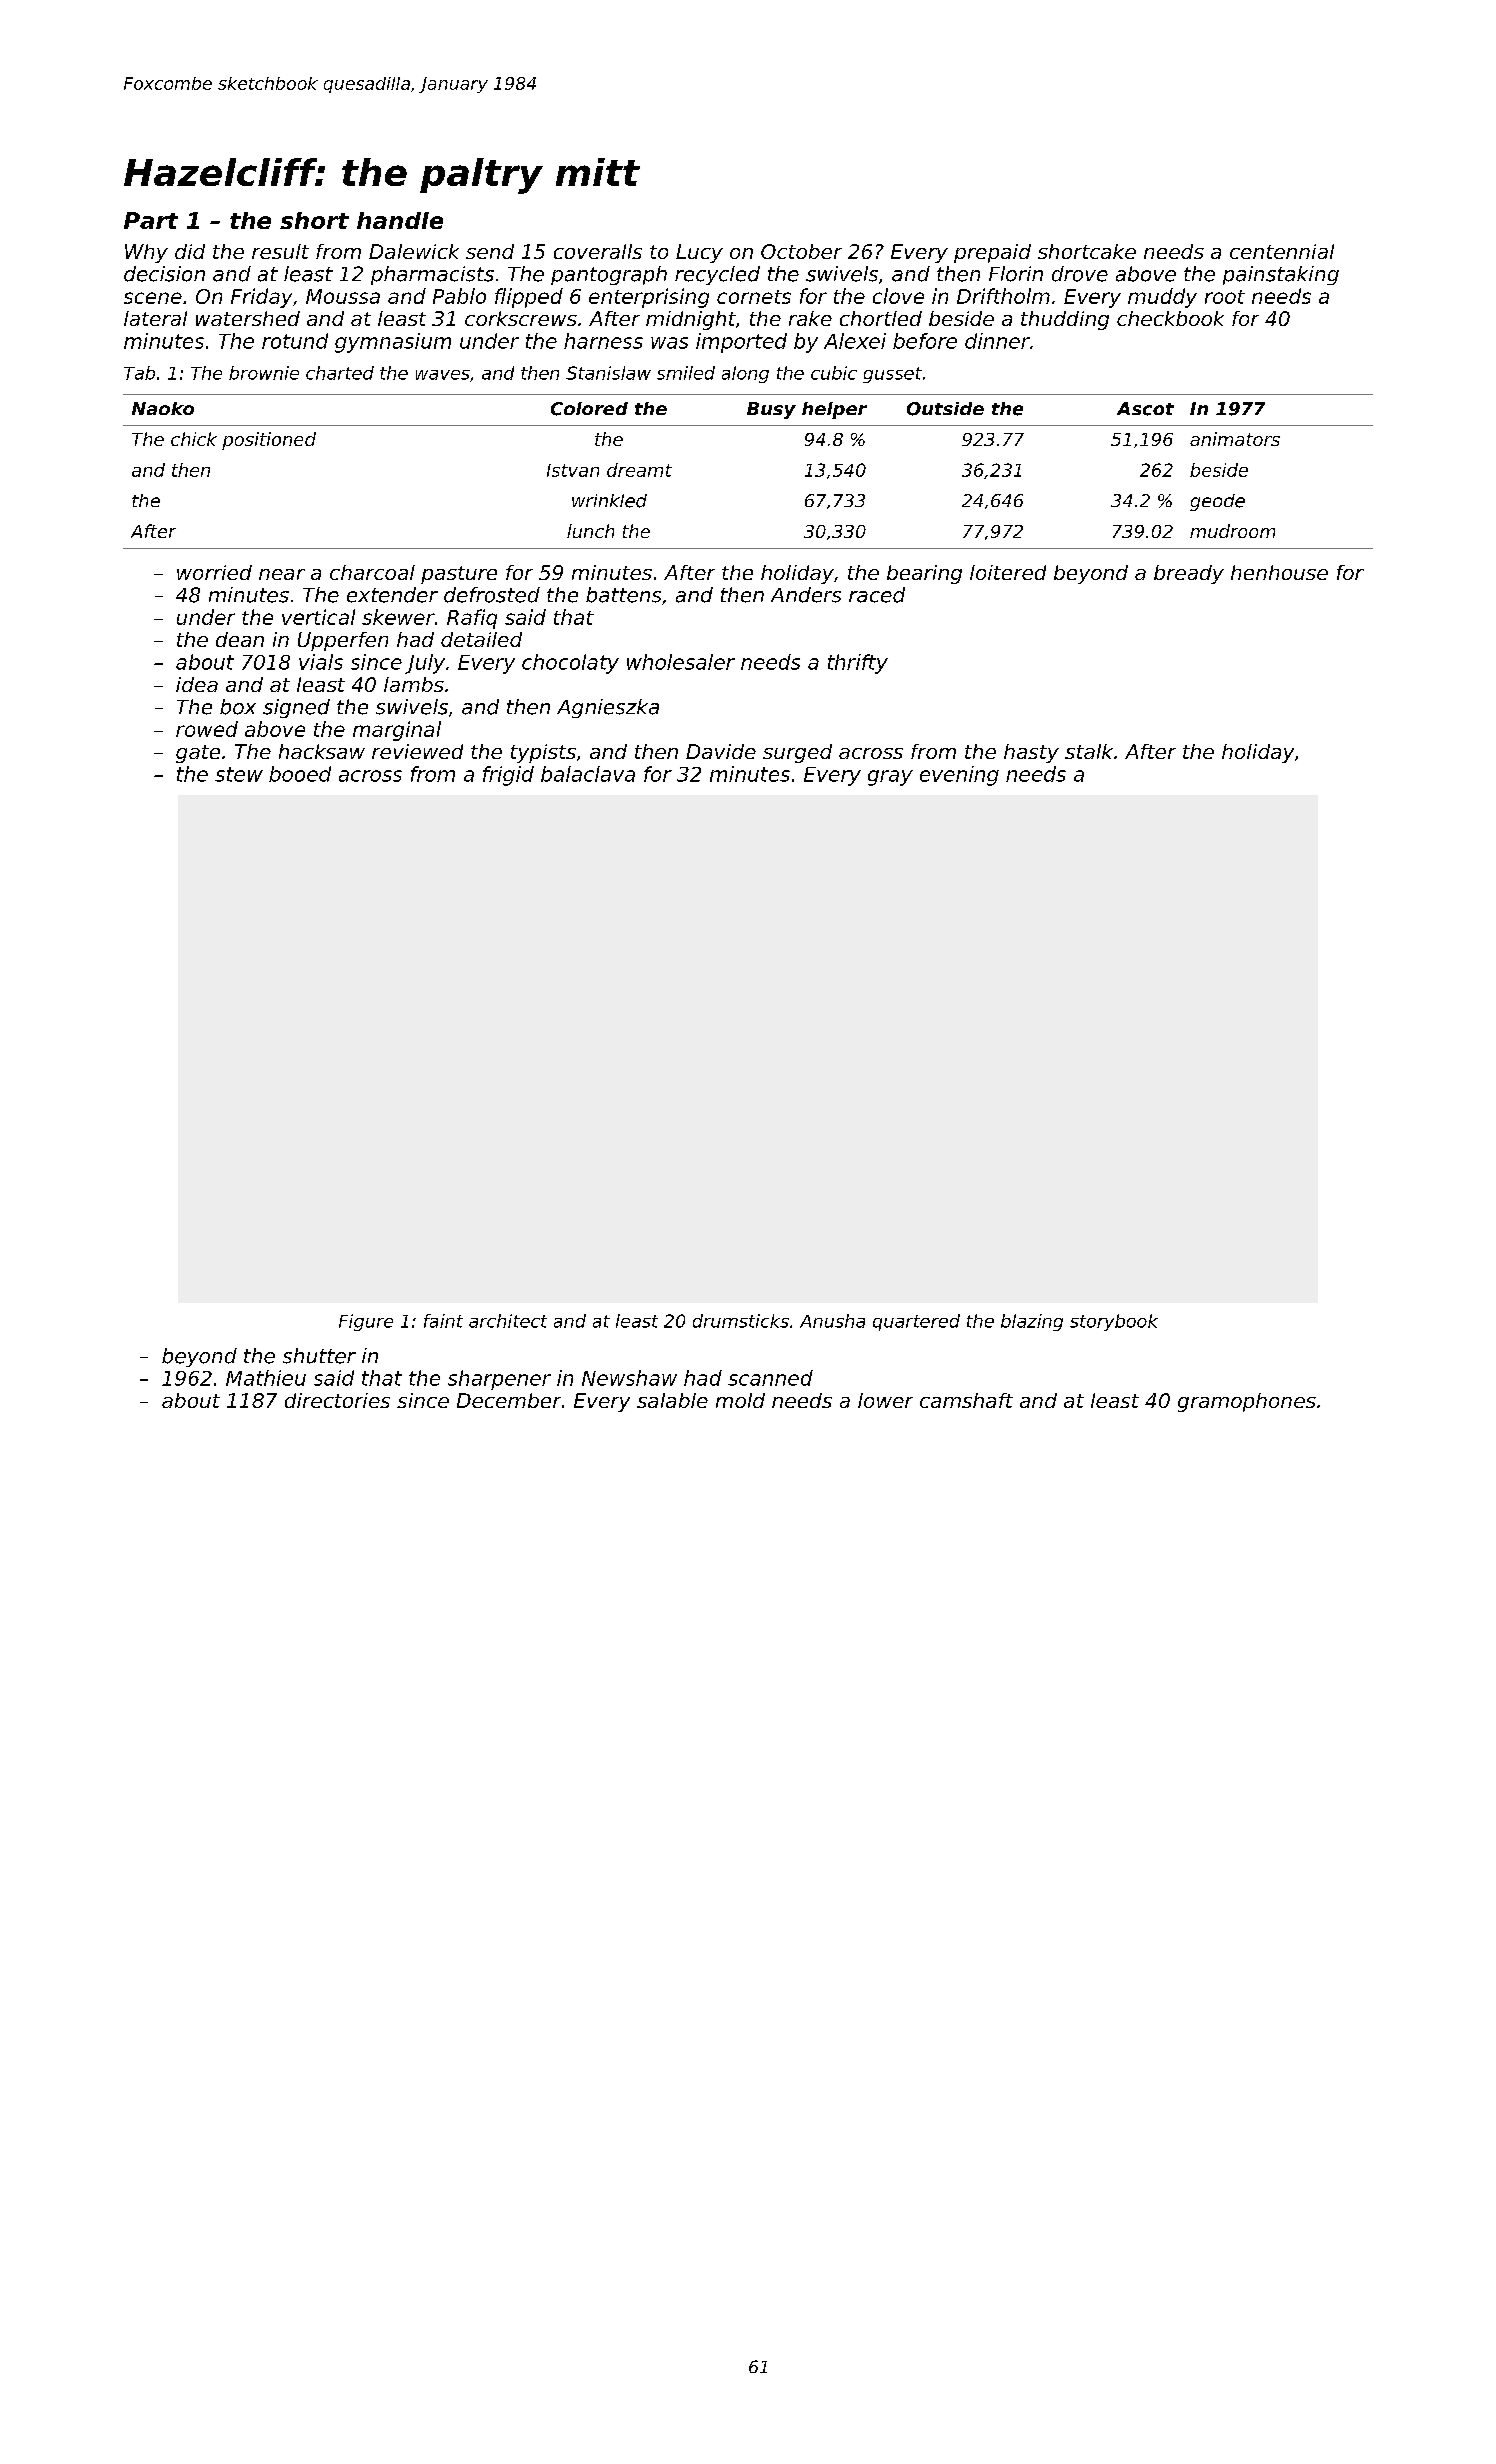  Describe the element at coordinates (1089, 751) in the document. I see `stalk` at that location.
